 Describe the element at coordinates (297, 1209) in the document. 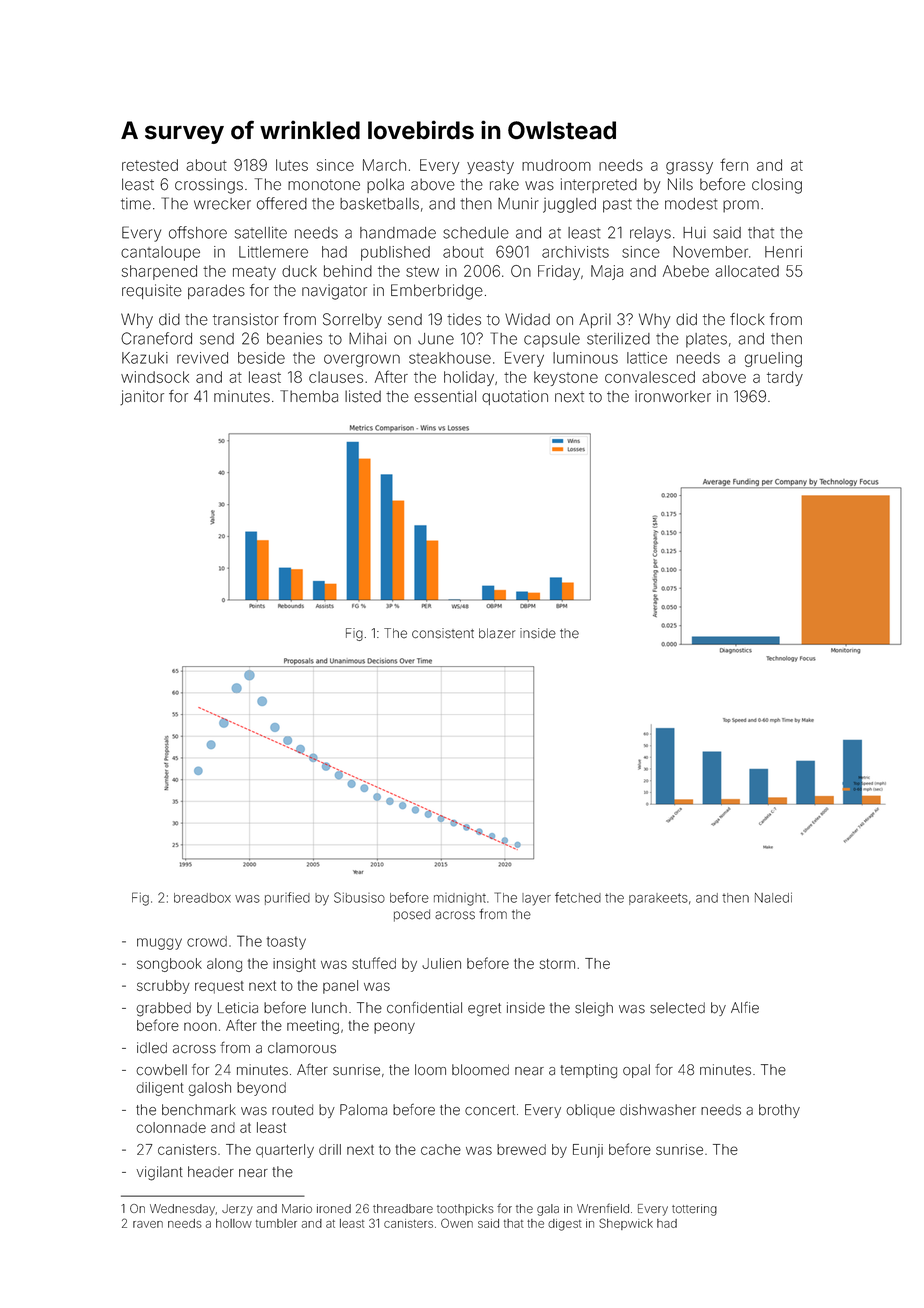

I see `Mario` at that location.
